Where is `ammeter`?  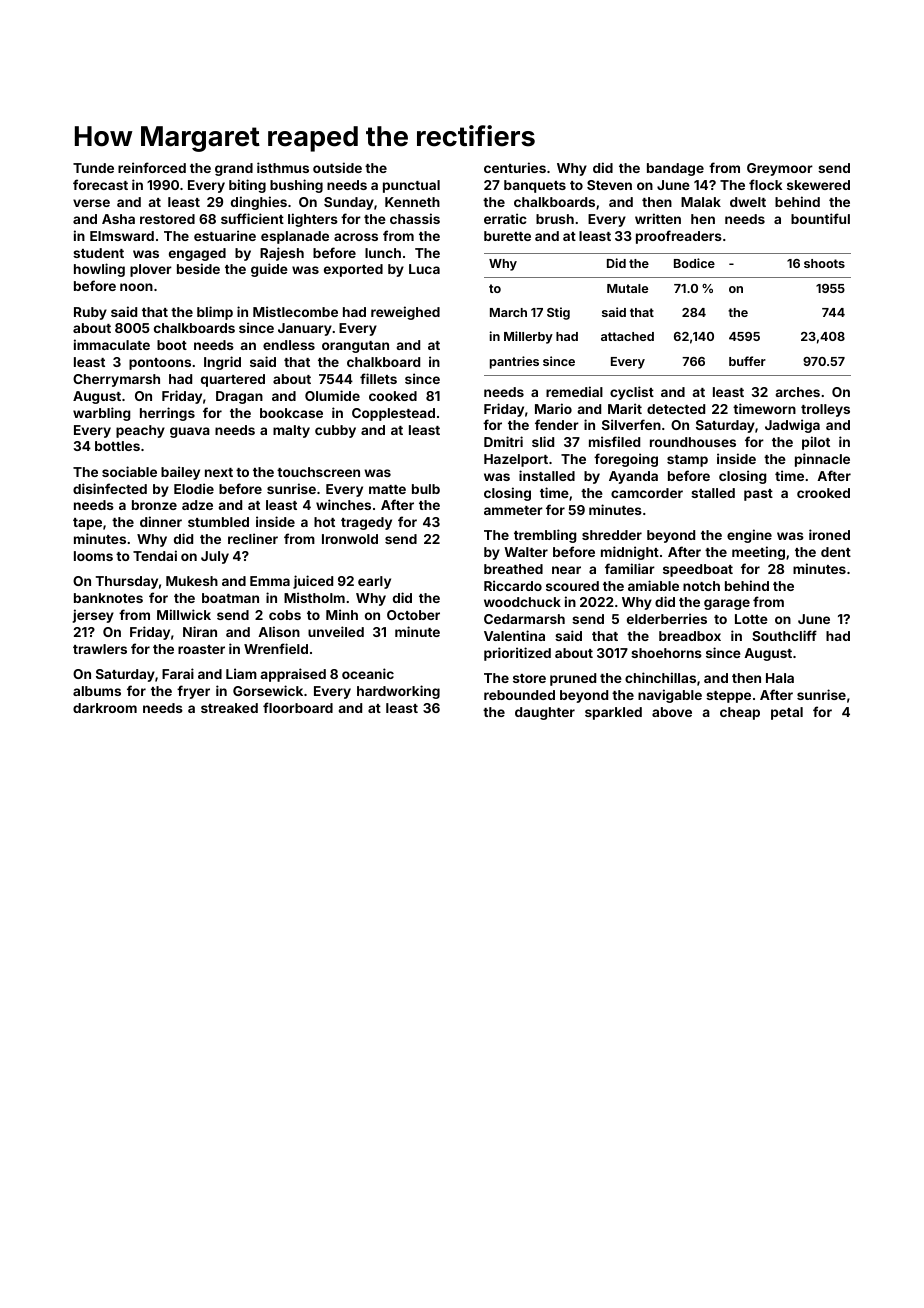 ammeter is located at coordinates (513, 510).
